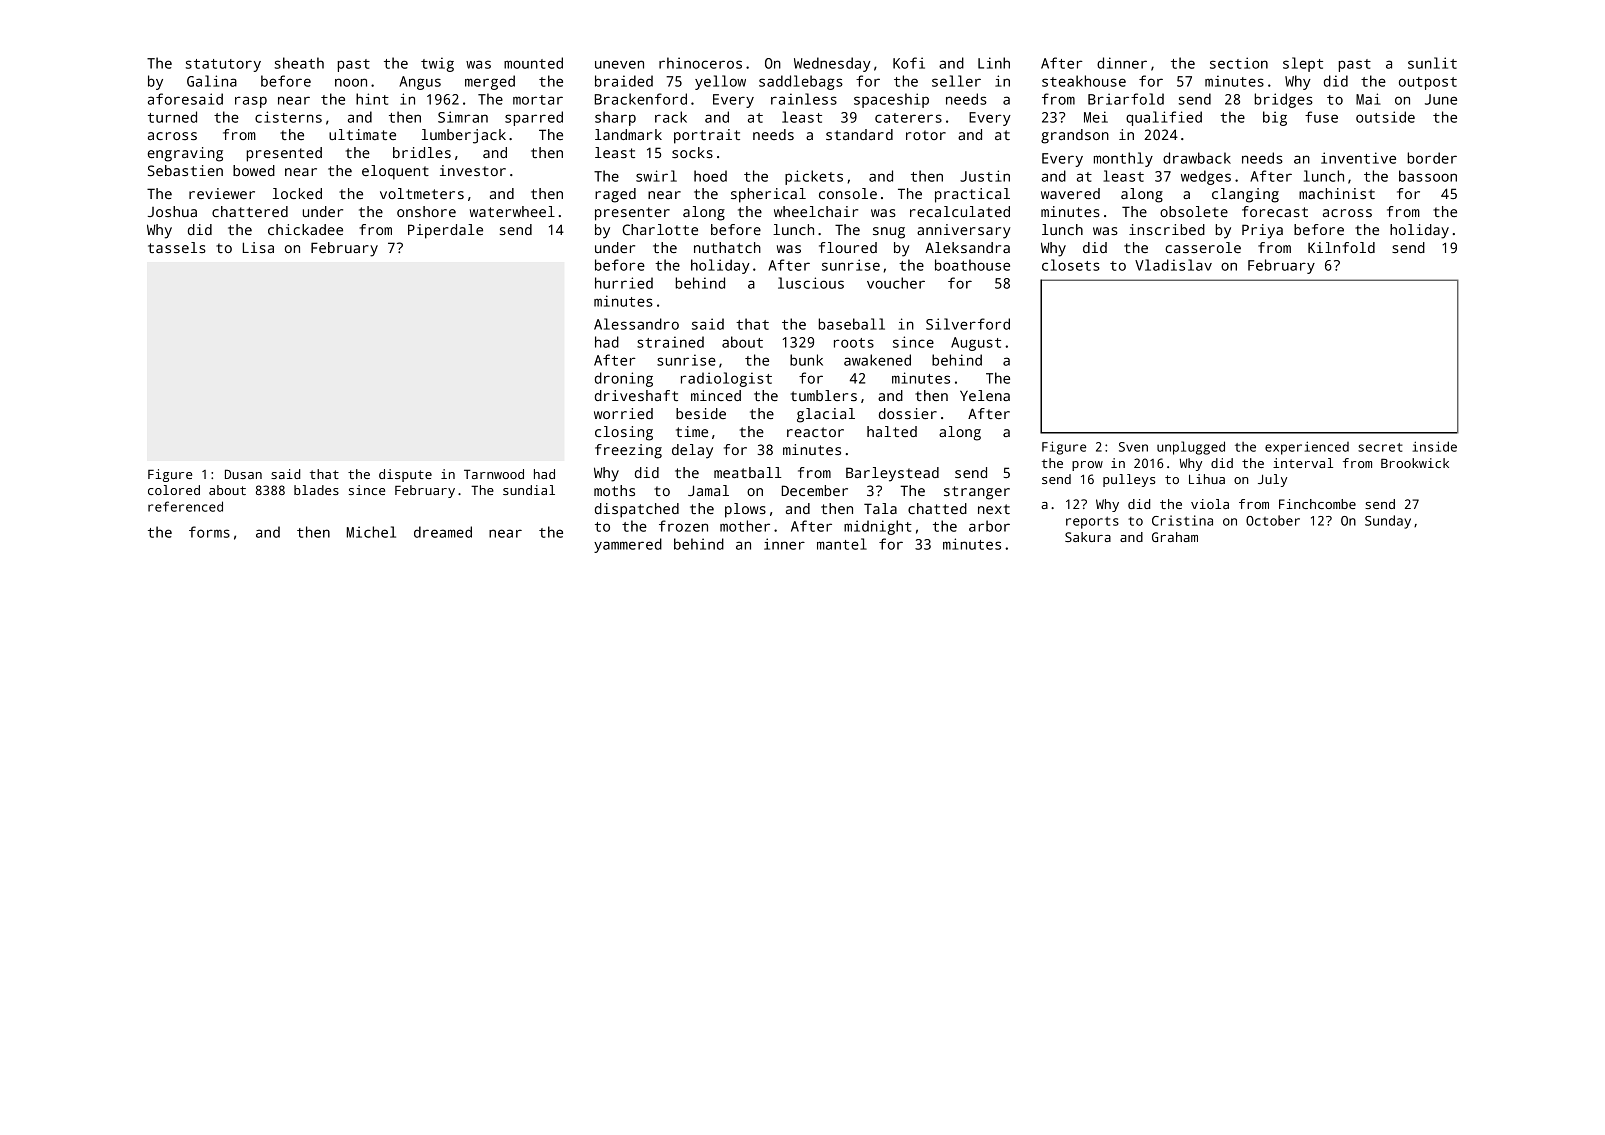 Image resolution: width=1605 pixels, height=1135 pixels. Describe the element at coordinates (624, 283) in the screenshot. I see `hurried` at that location.
